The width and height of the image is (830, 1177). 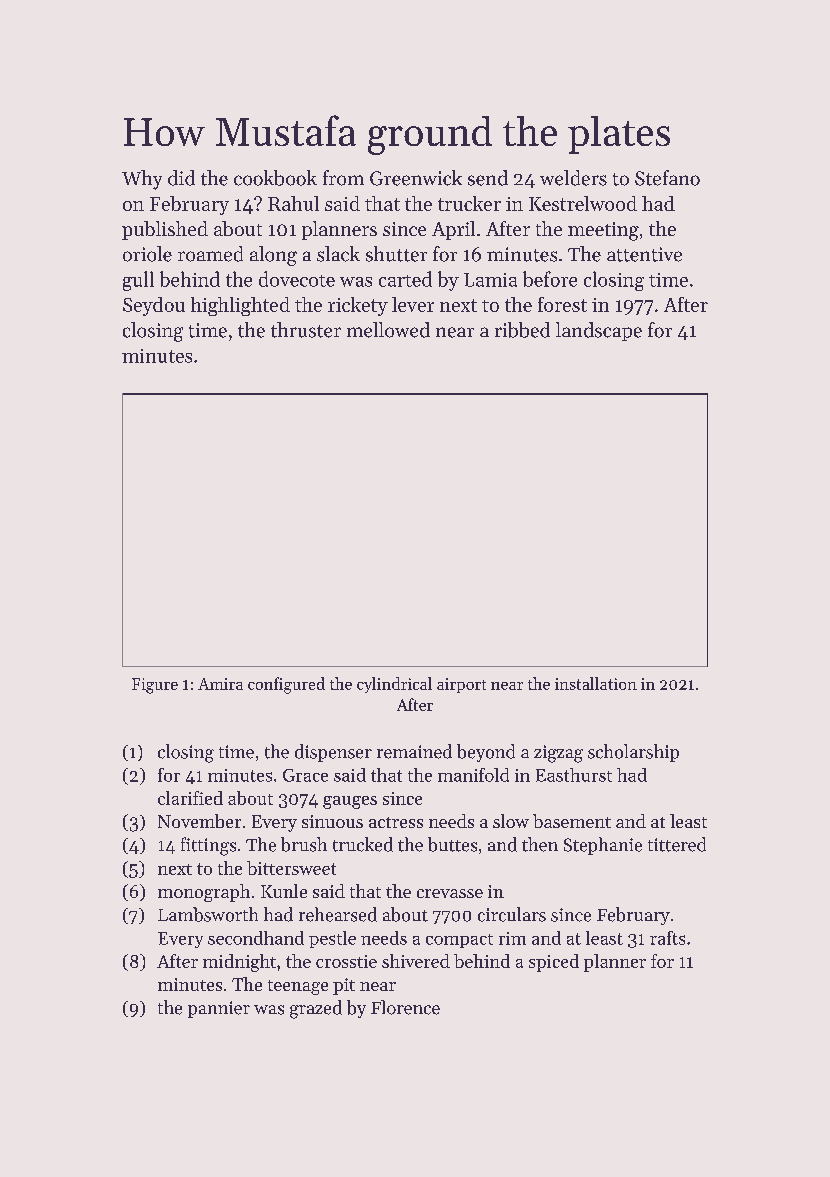 I want to click on pannier, so click(x=219, y=1009).
